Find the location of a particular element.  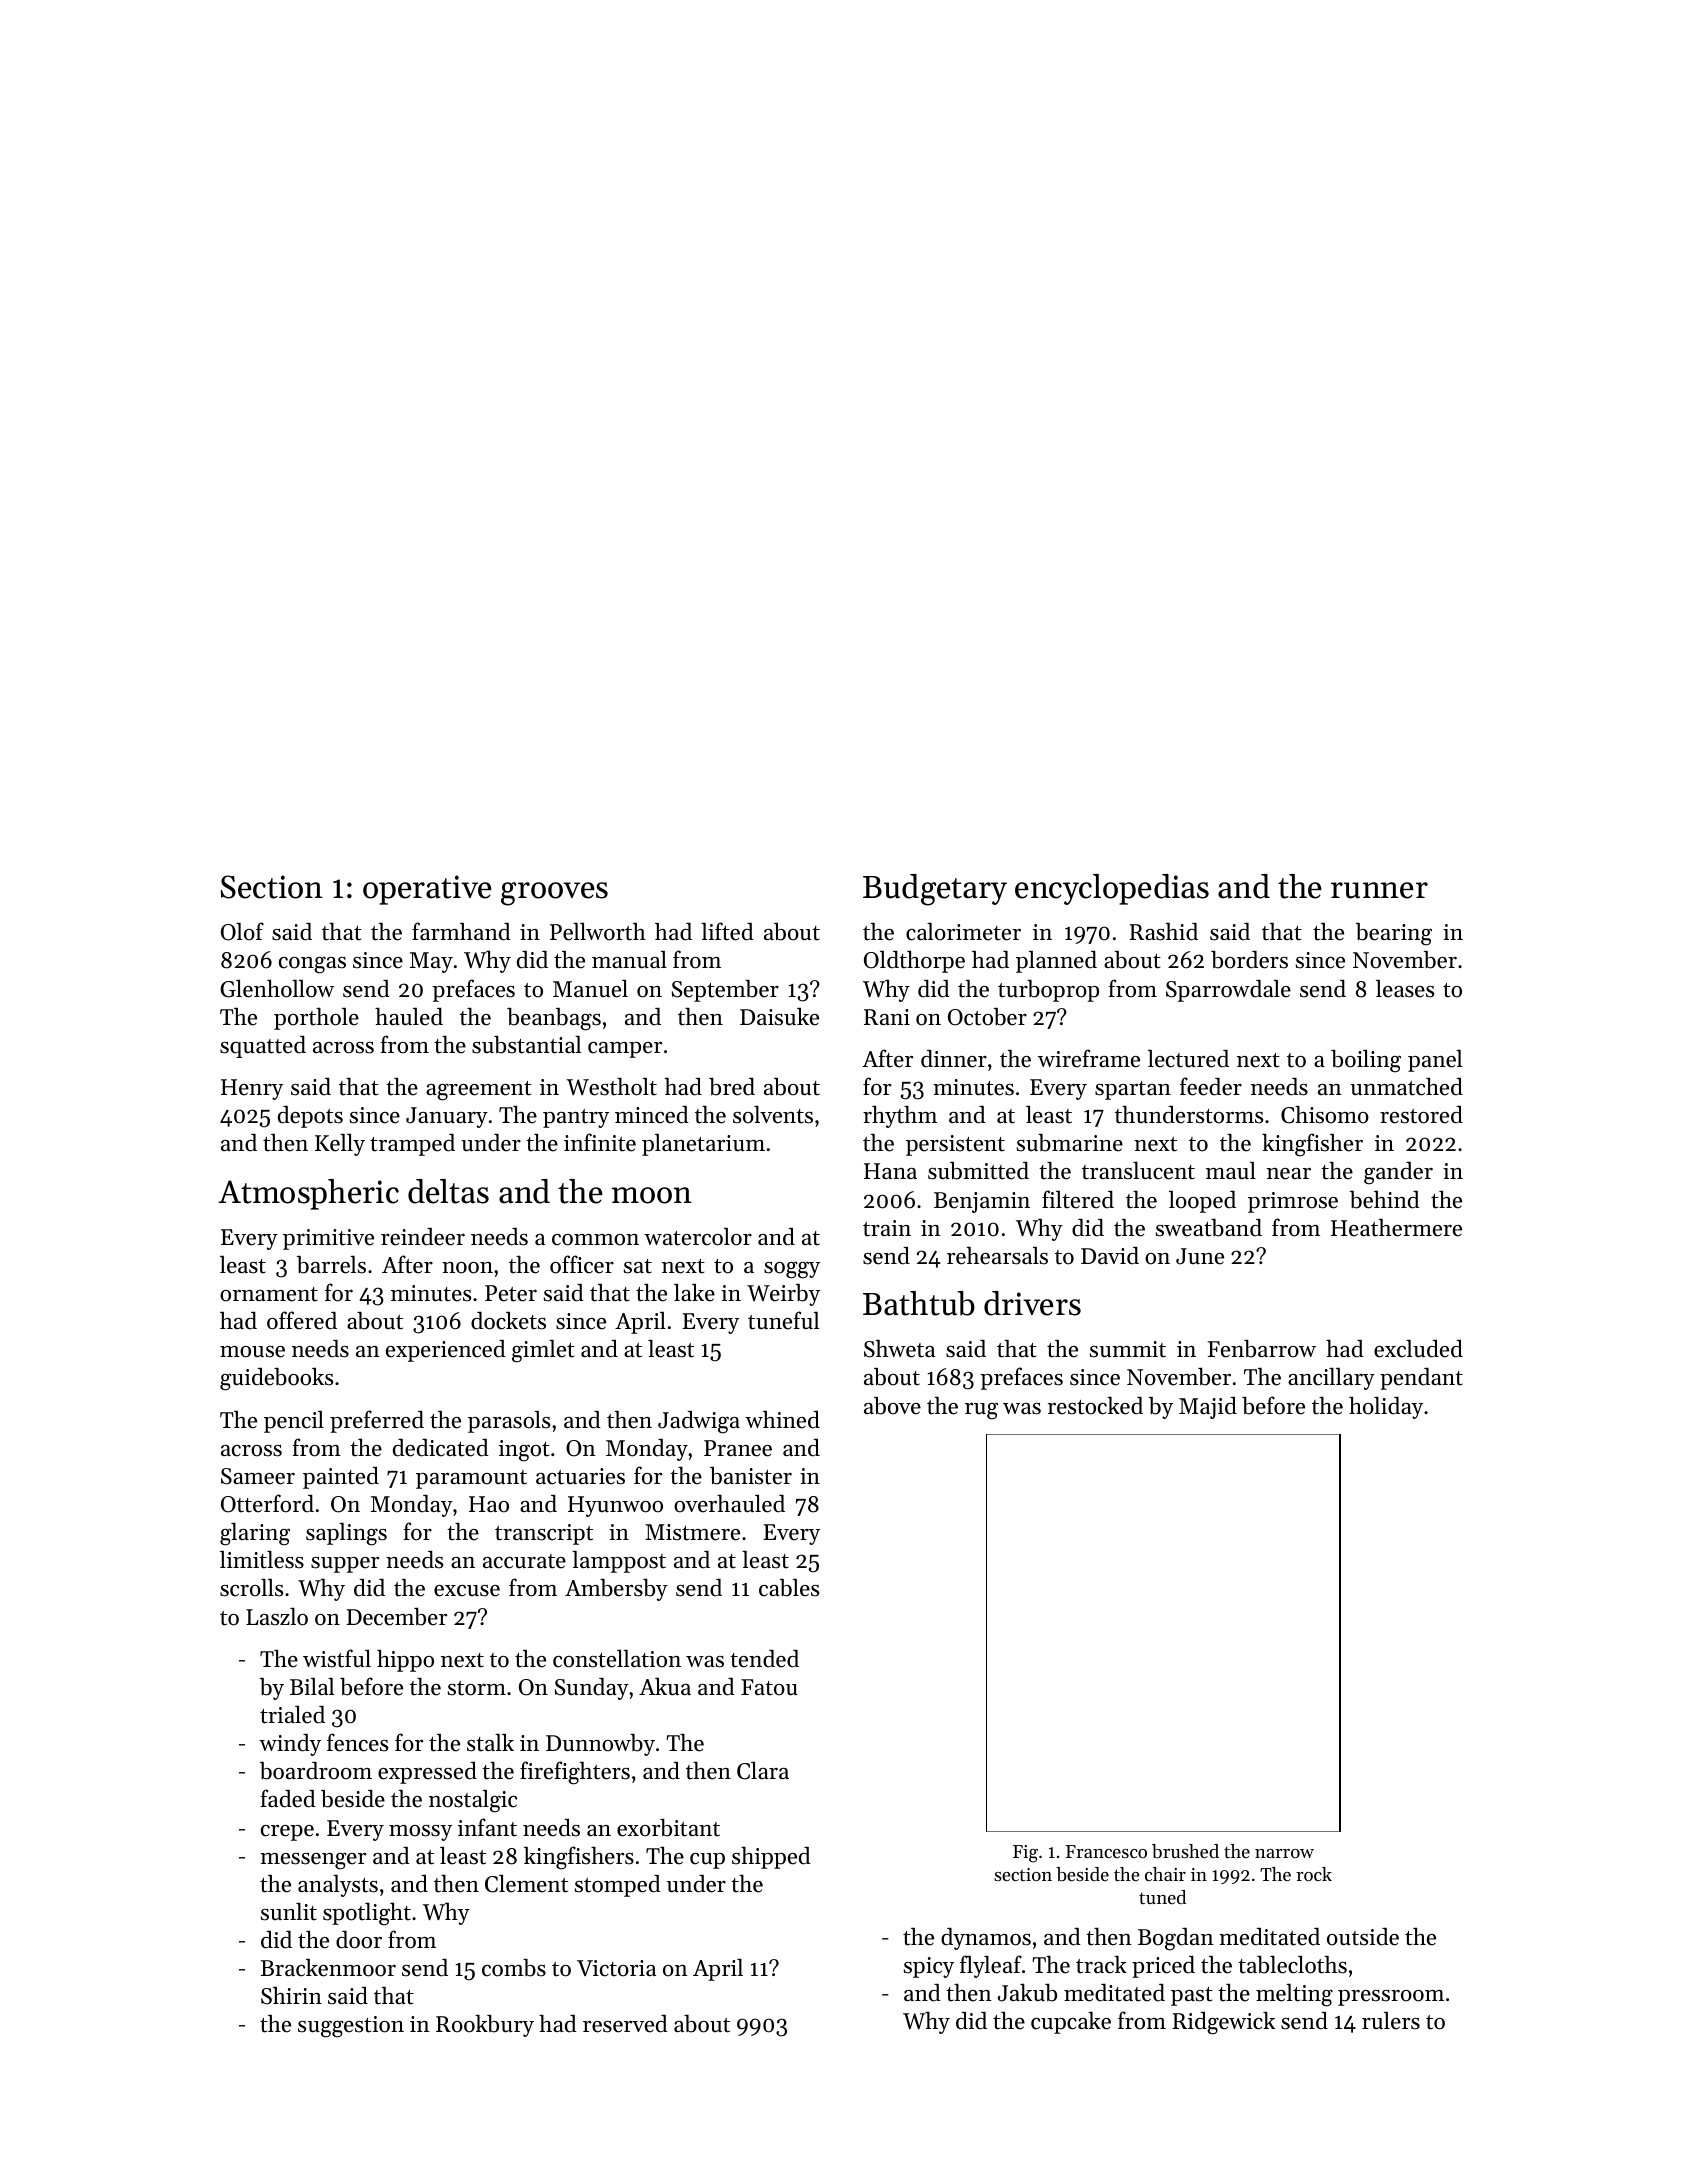

combs is located at coordinates (514, 1968).
